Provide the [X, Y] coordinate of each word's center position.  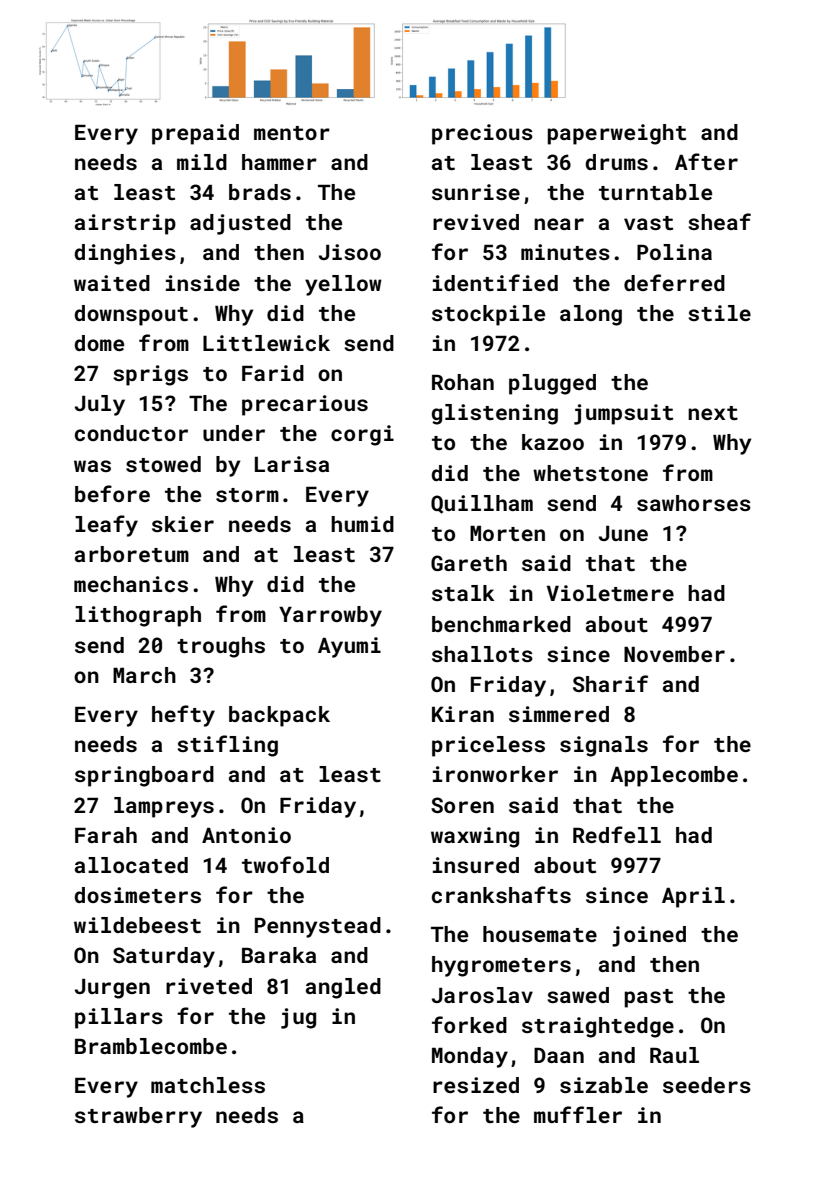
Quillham [482, 504]
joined [649, 936]
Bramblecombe [151, 1046]
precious [482, 134]
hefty [183, 716]
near [559, 224]
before [112, 493]
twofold [285, 864]
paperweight [616, 134]
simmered [559, 714]
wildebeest [137, 925]
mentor [292, 133]
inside [203, 283]
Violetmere [610, 593]
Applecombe [674, 776]
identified [495, 282]
